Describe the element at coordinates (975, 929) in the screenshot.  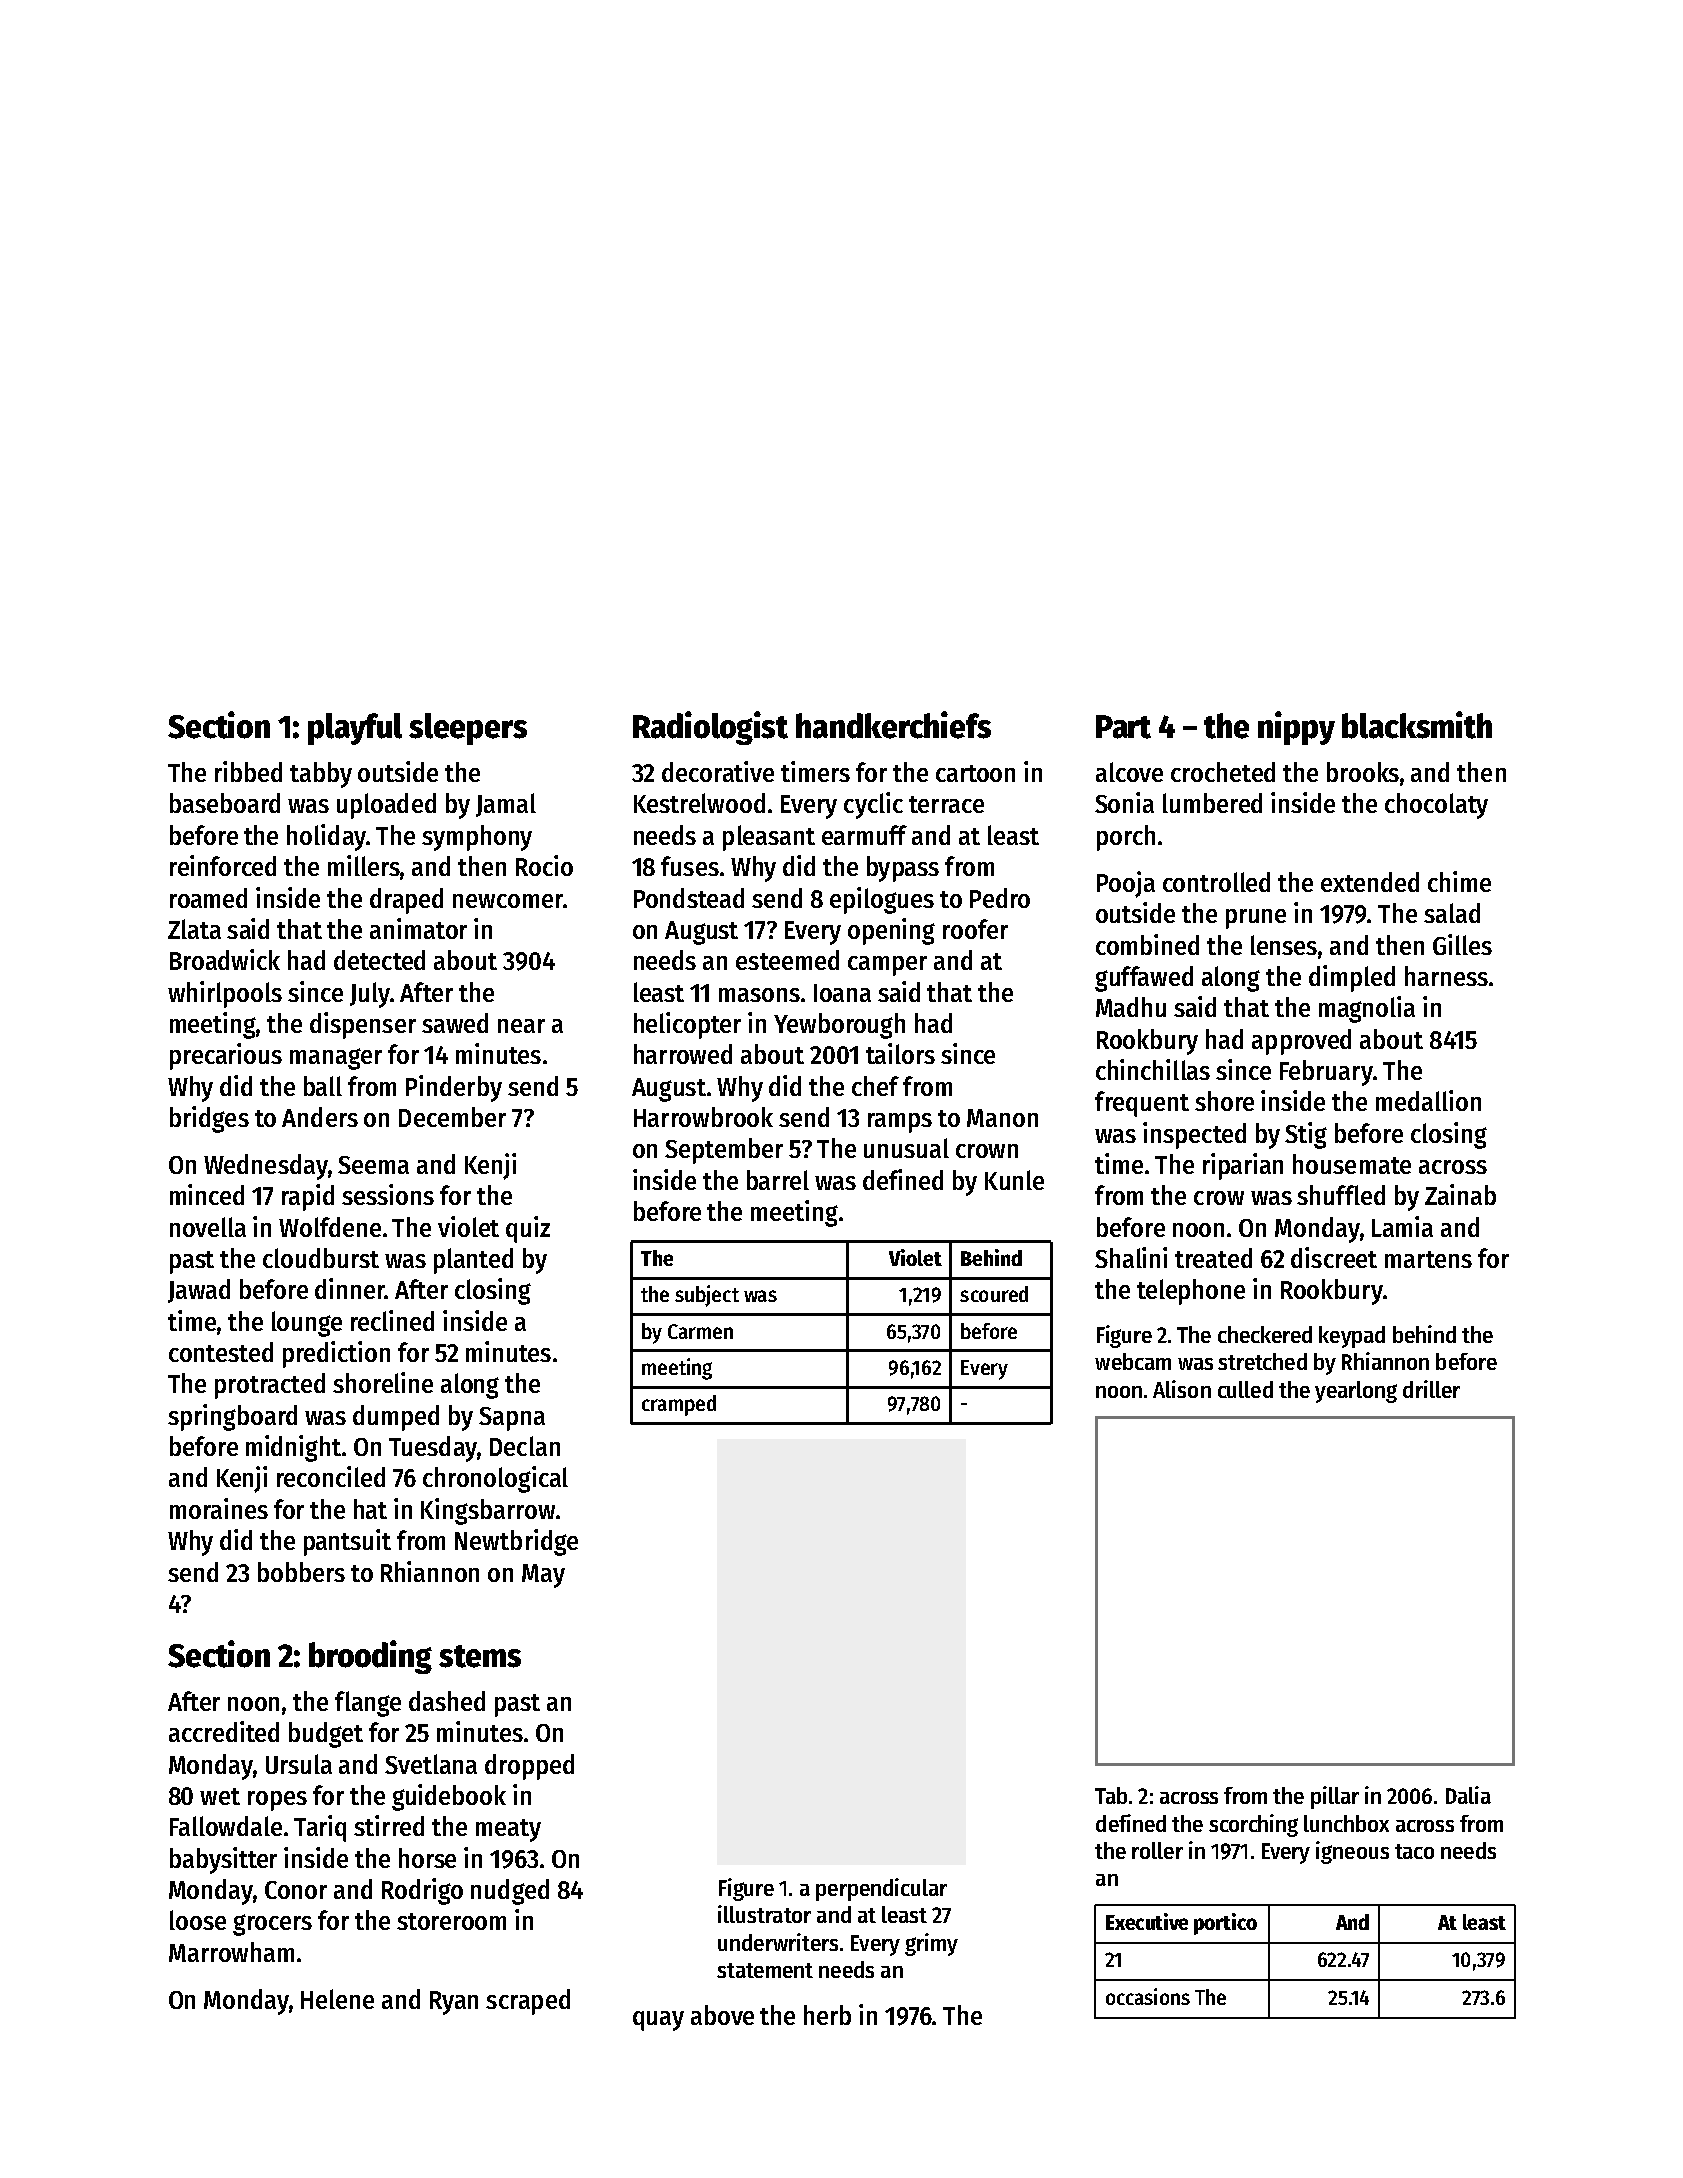
I see `roofer` at that location.
